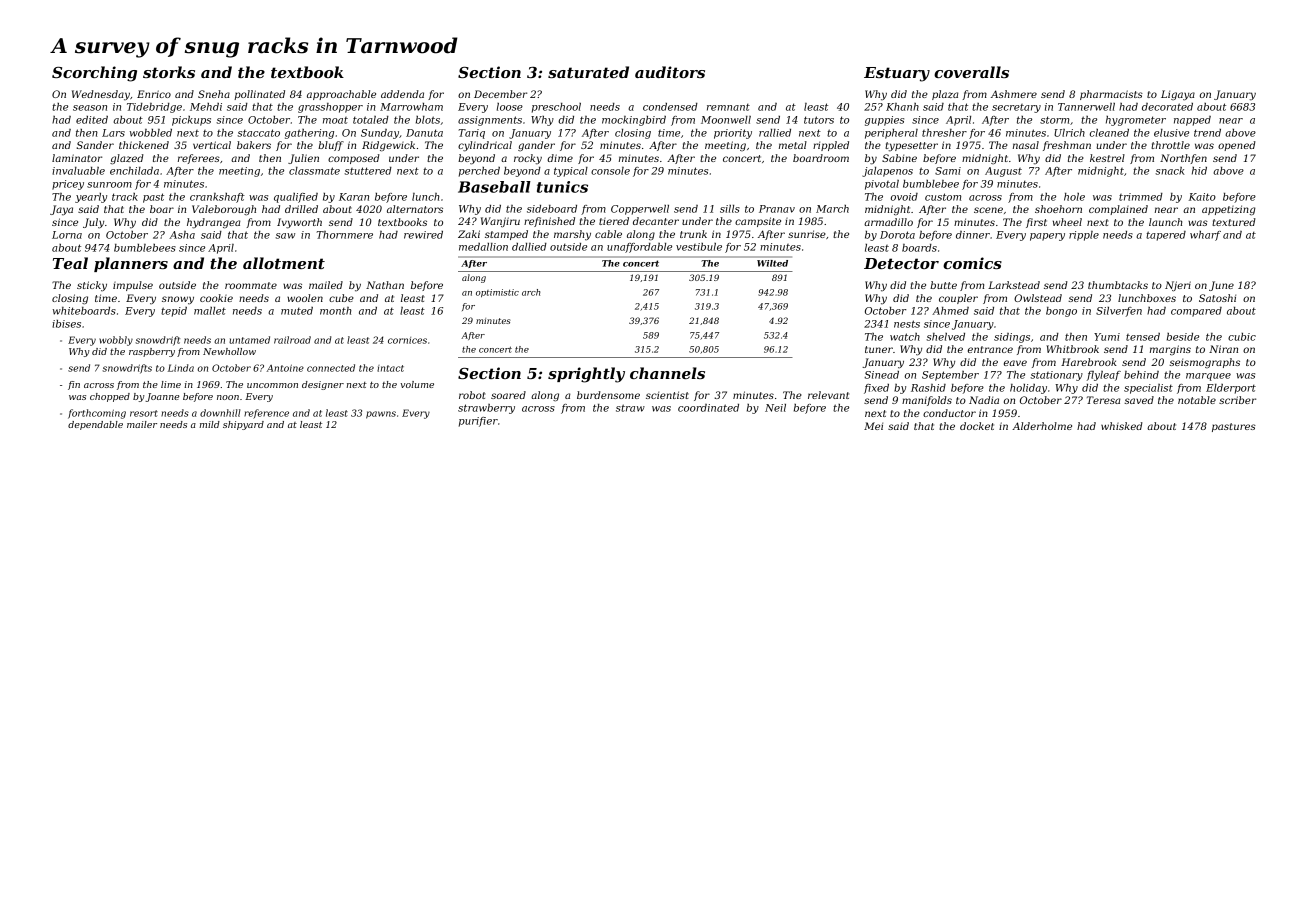 This image has height=924, width=1308. Describe the element at coordinates (341, 95) in the image. I see `approachable` at that location.
